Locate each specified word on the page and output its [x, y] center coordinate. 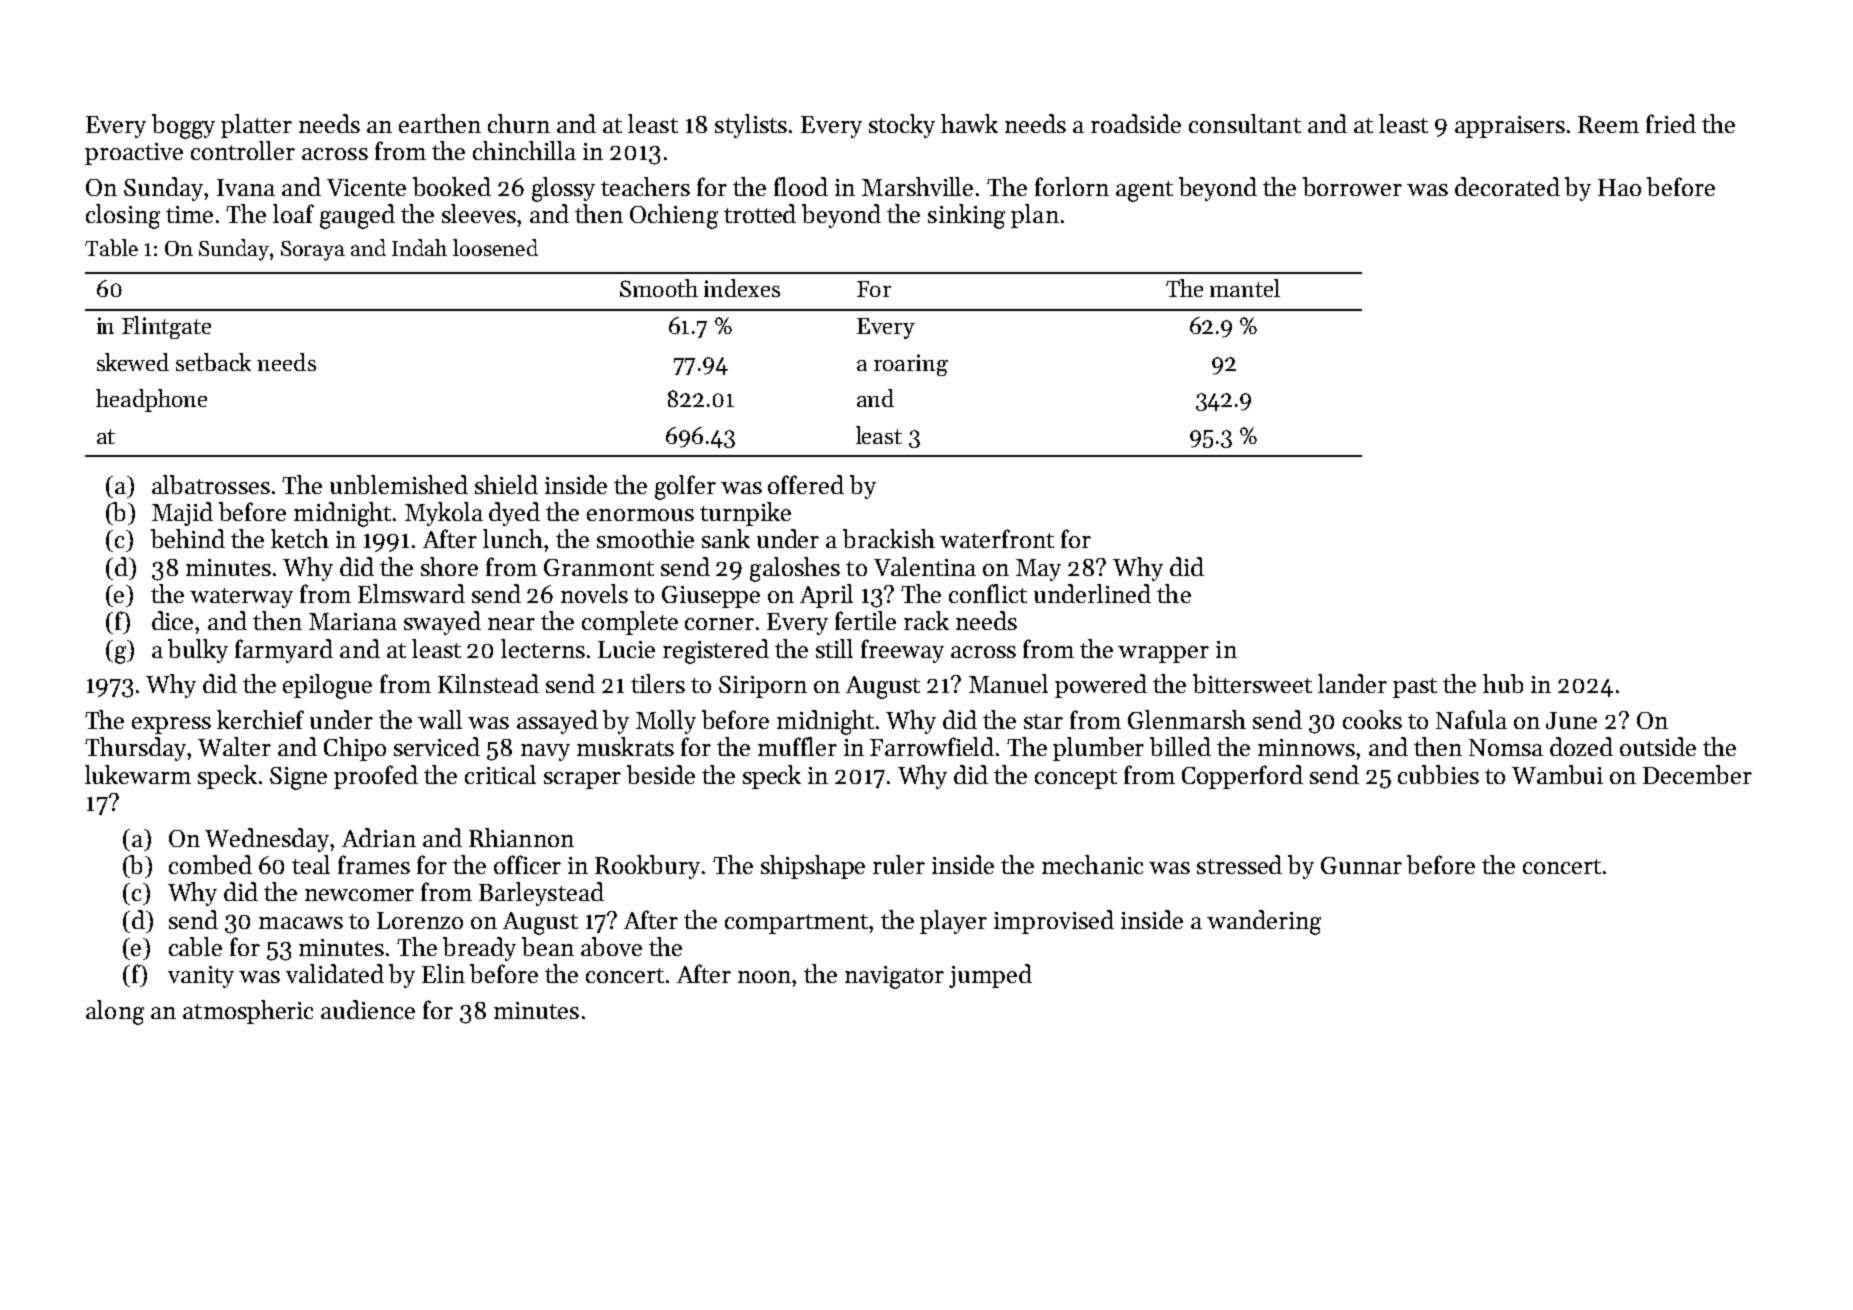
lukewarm [138, 774]
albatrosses [211, 484]
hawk [969, 123]
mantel [1245, 288]
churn [519, 123]
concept [1076, 779]
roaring [911, 365]
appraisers [1510, 127]
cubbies [1438, 774]
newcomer [359, 895]
